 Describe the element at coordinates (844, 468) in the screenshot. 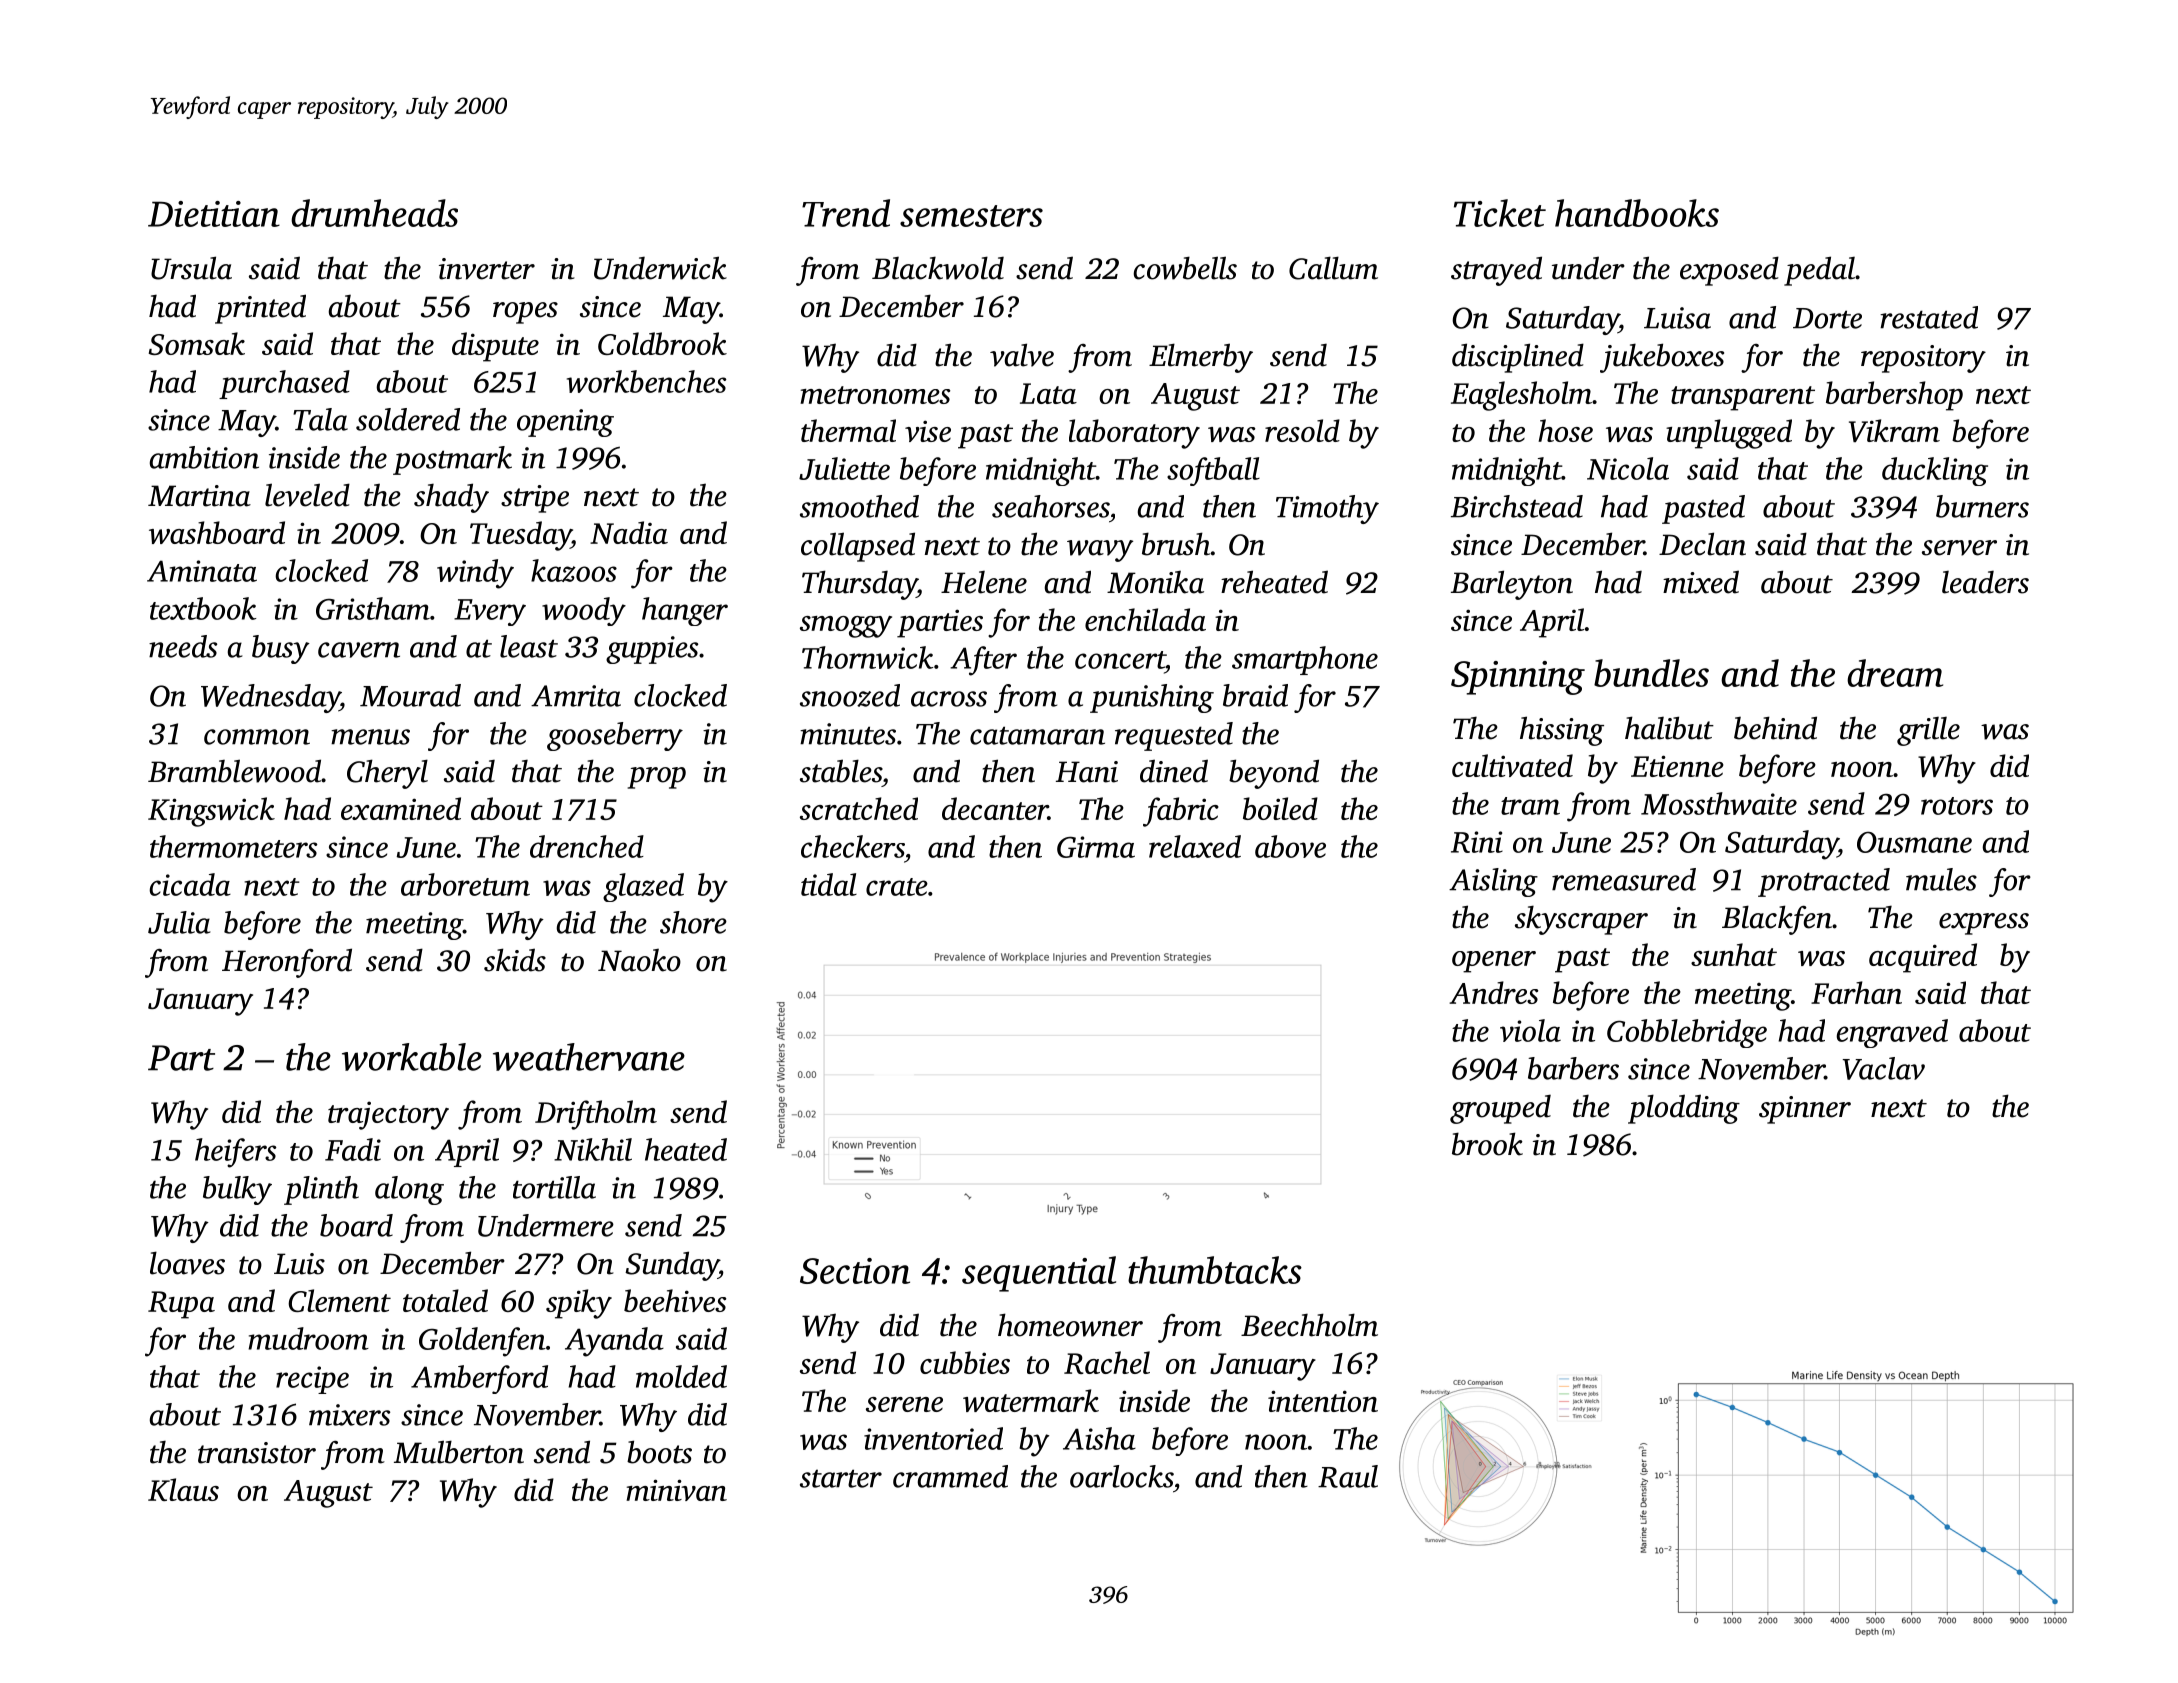

I see `Juliette` at that location.
